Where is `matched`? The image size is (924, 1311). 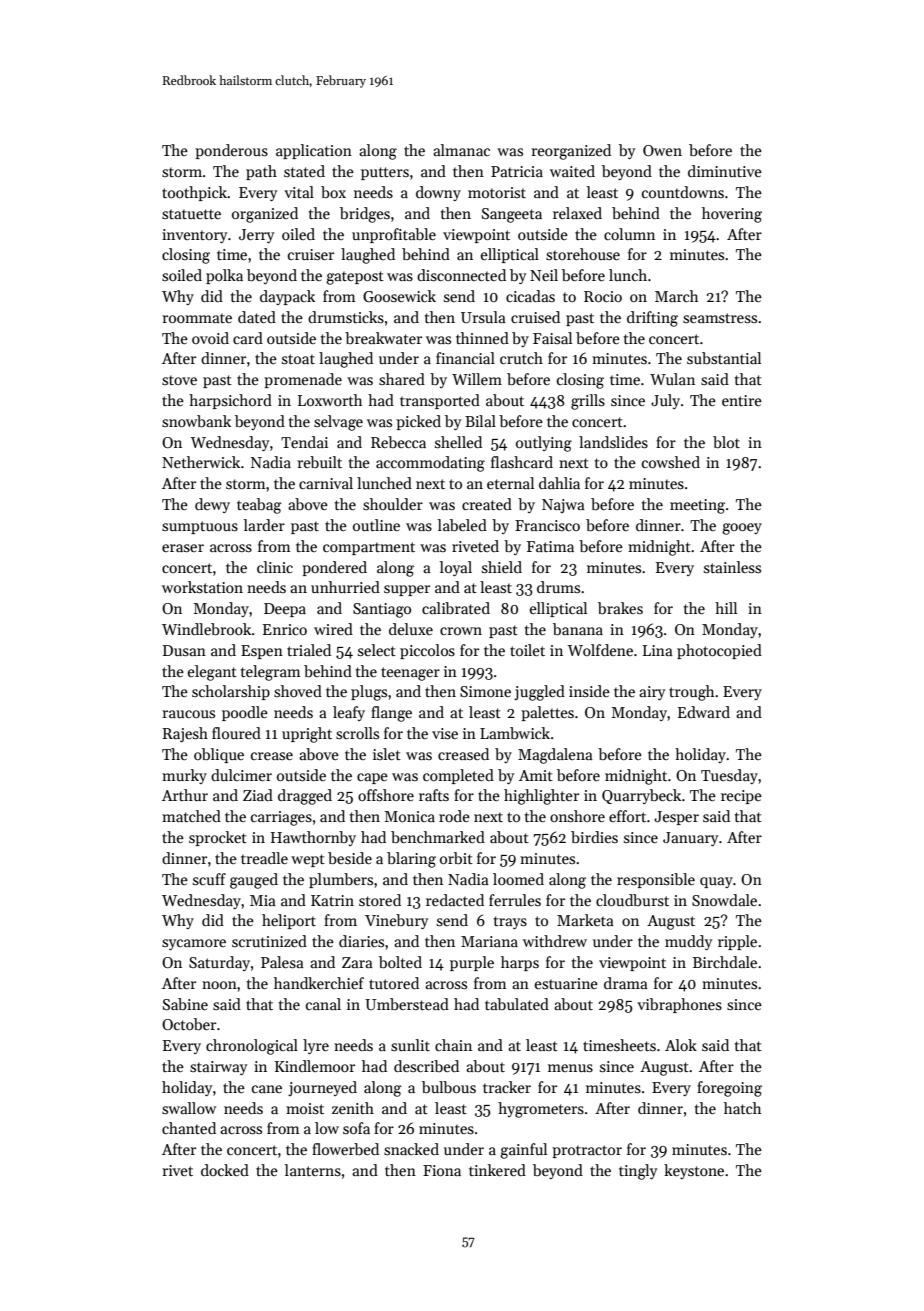
matched is located at coordinates (191, 816).
